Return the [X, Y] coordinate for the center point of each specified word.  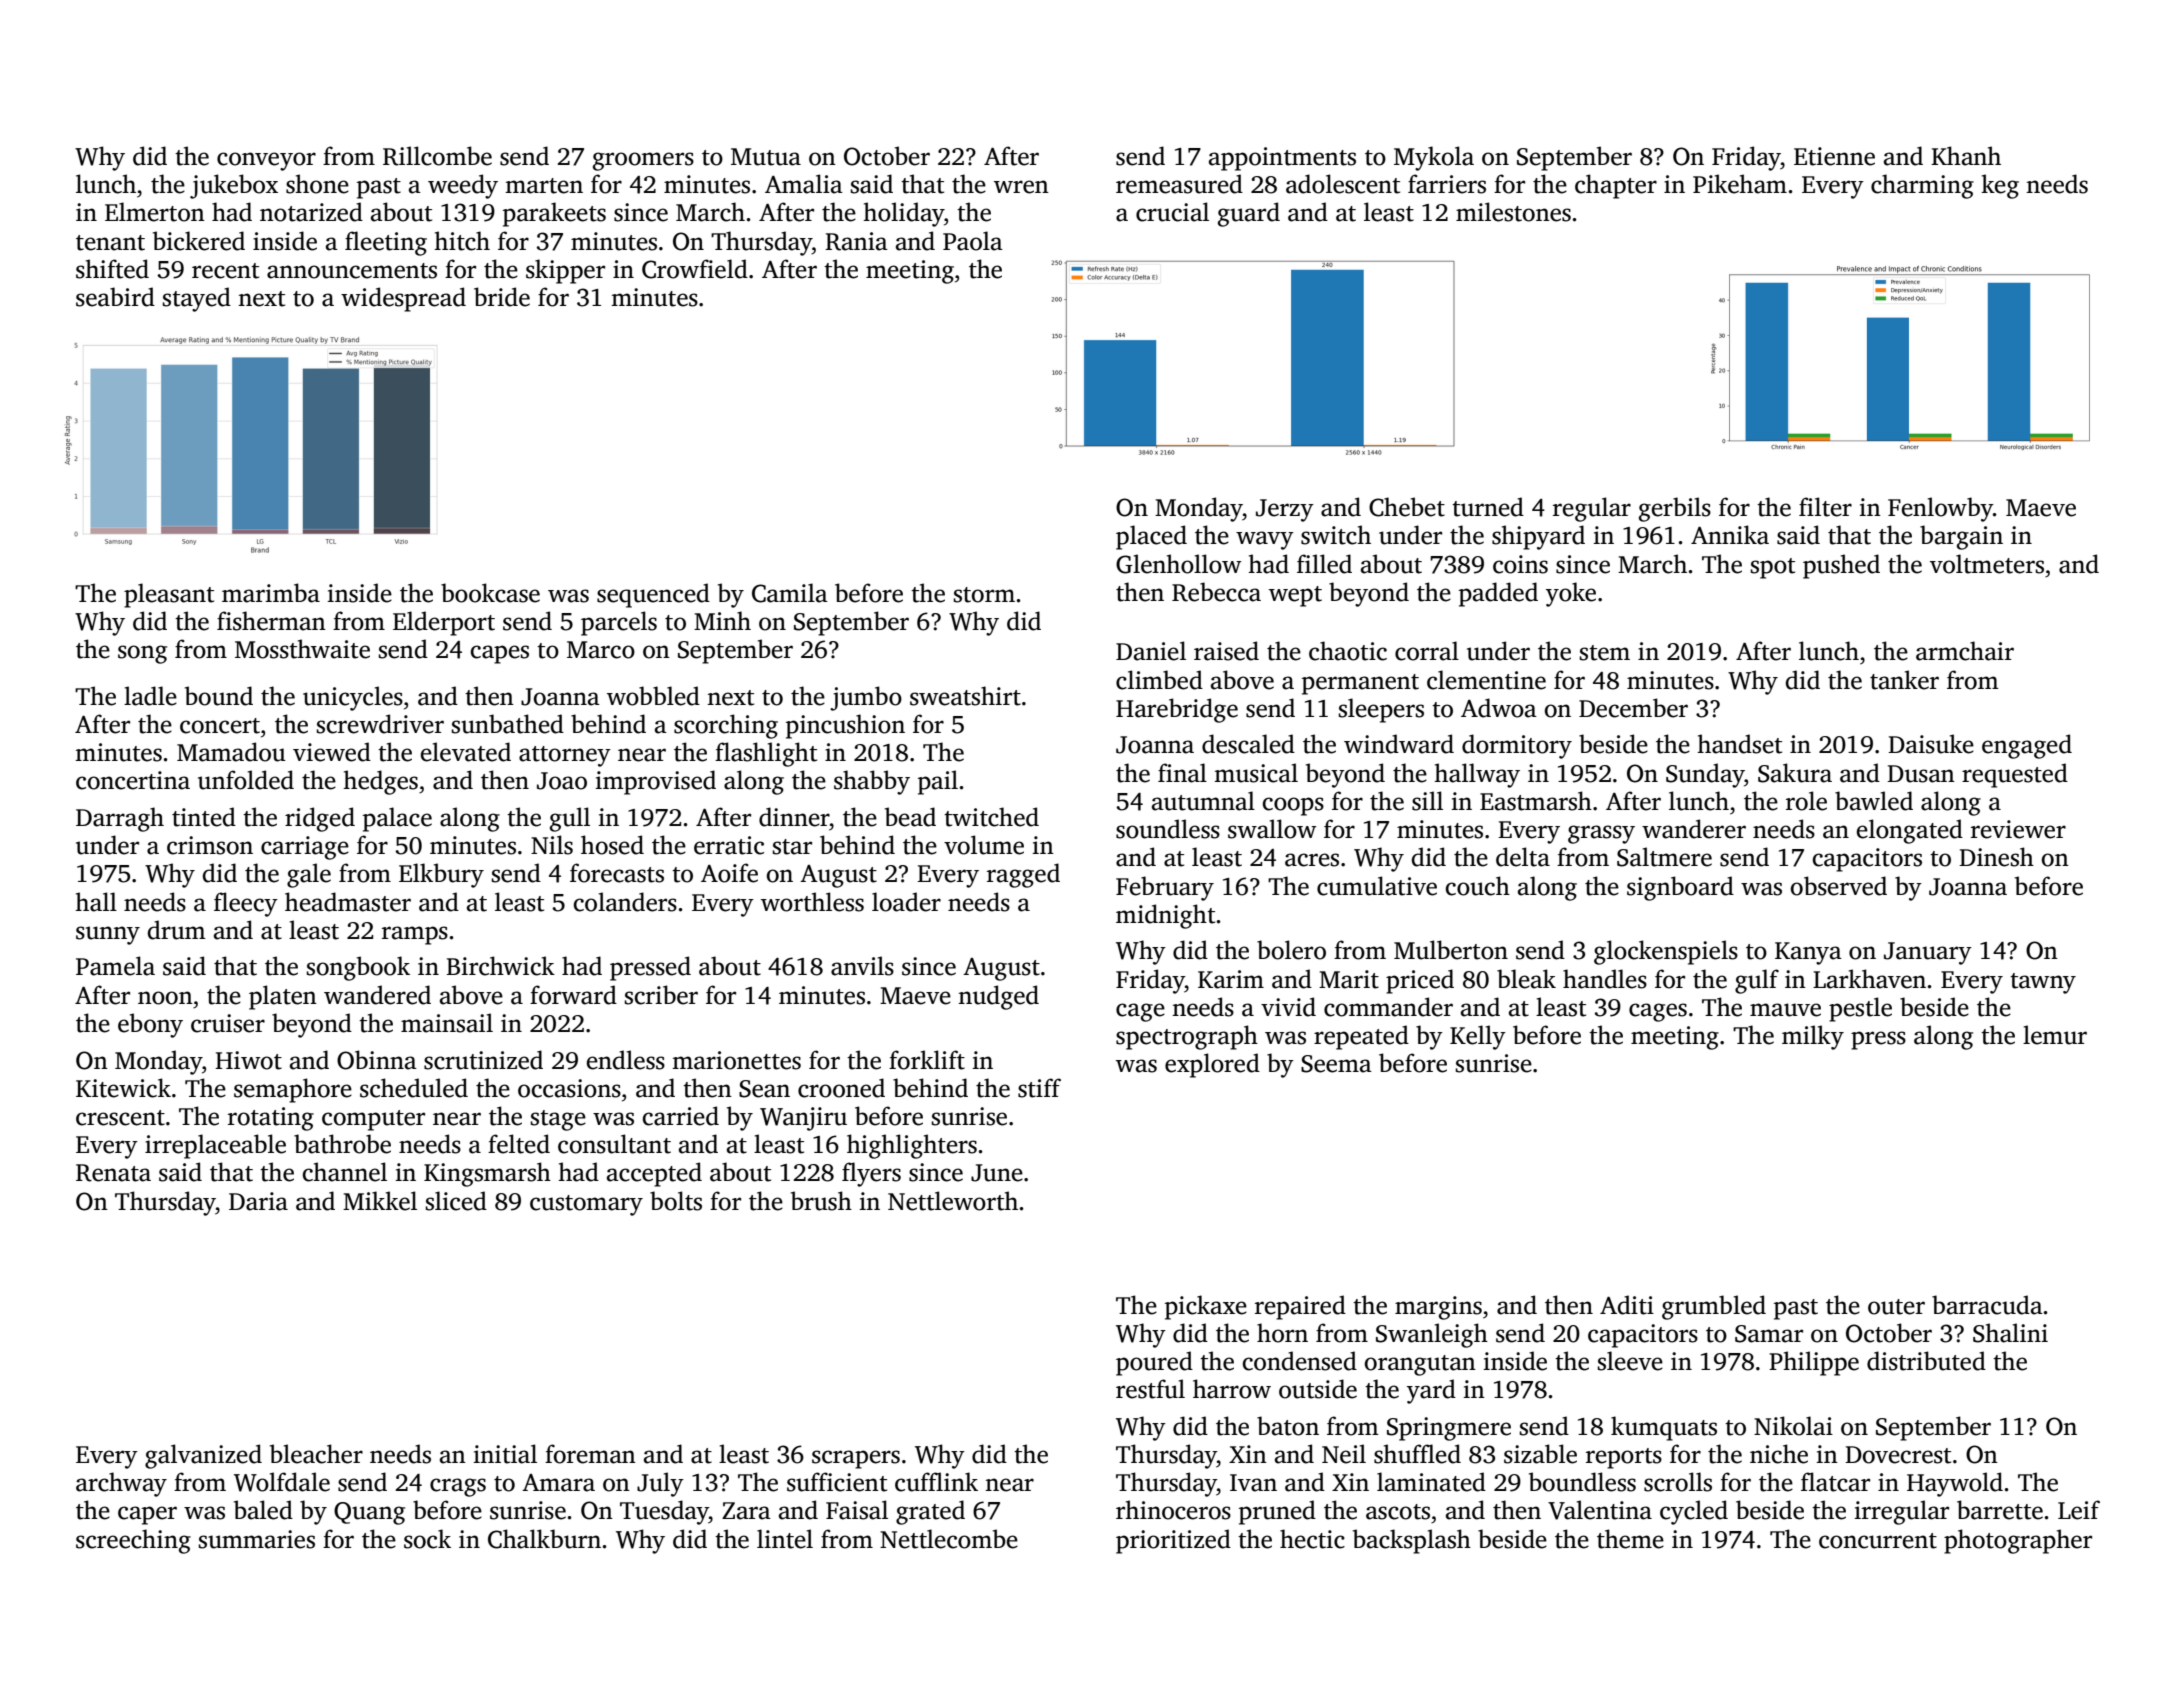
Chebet [1407, 507]
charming [1922, 186]
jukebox [234, 186]
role [1806, 801]
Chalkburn [544, 1539]
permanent [1360, 684]
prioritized [1173, 1541]
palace [397, 819]
